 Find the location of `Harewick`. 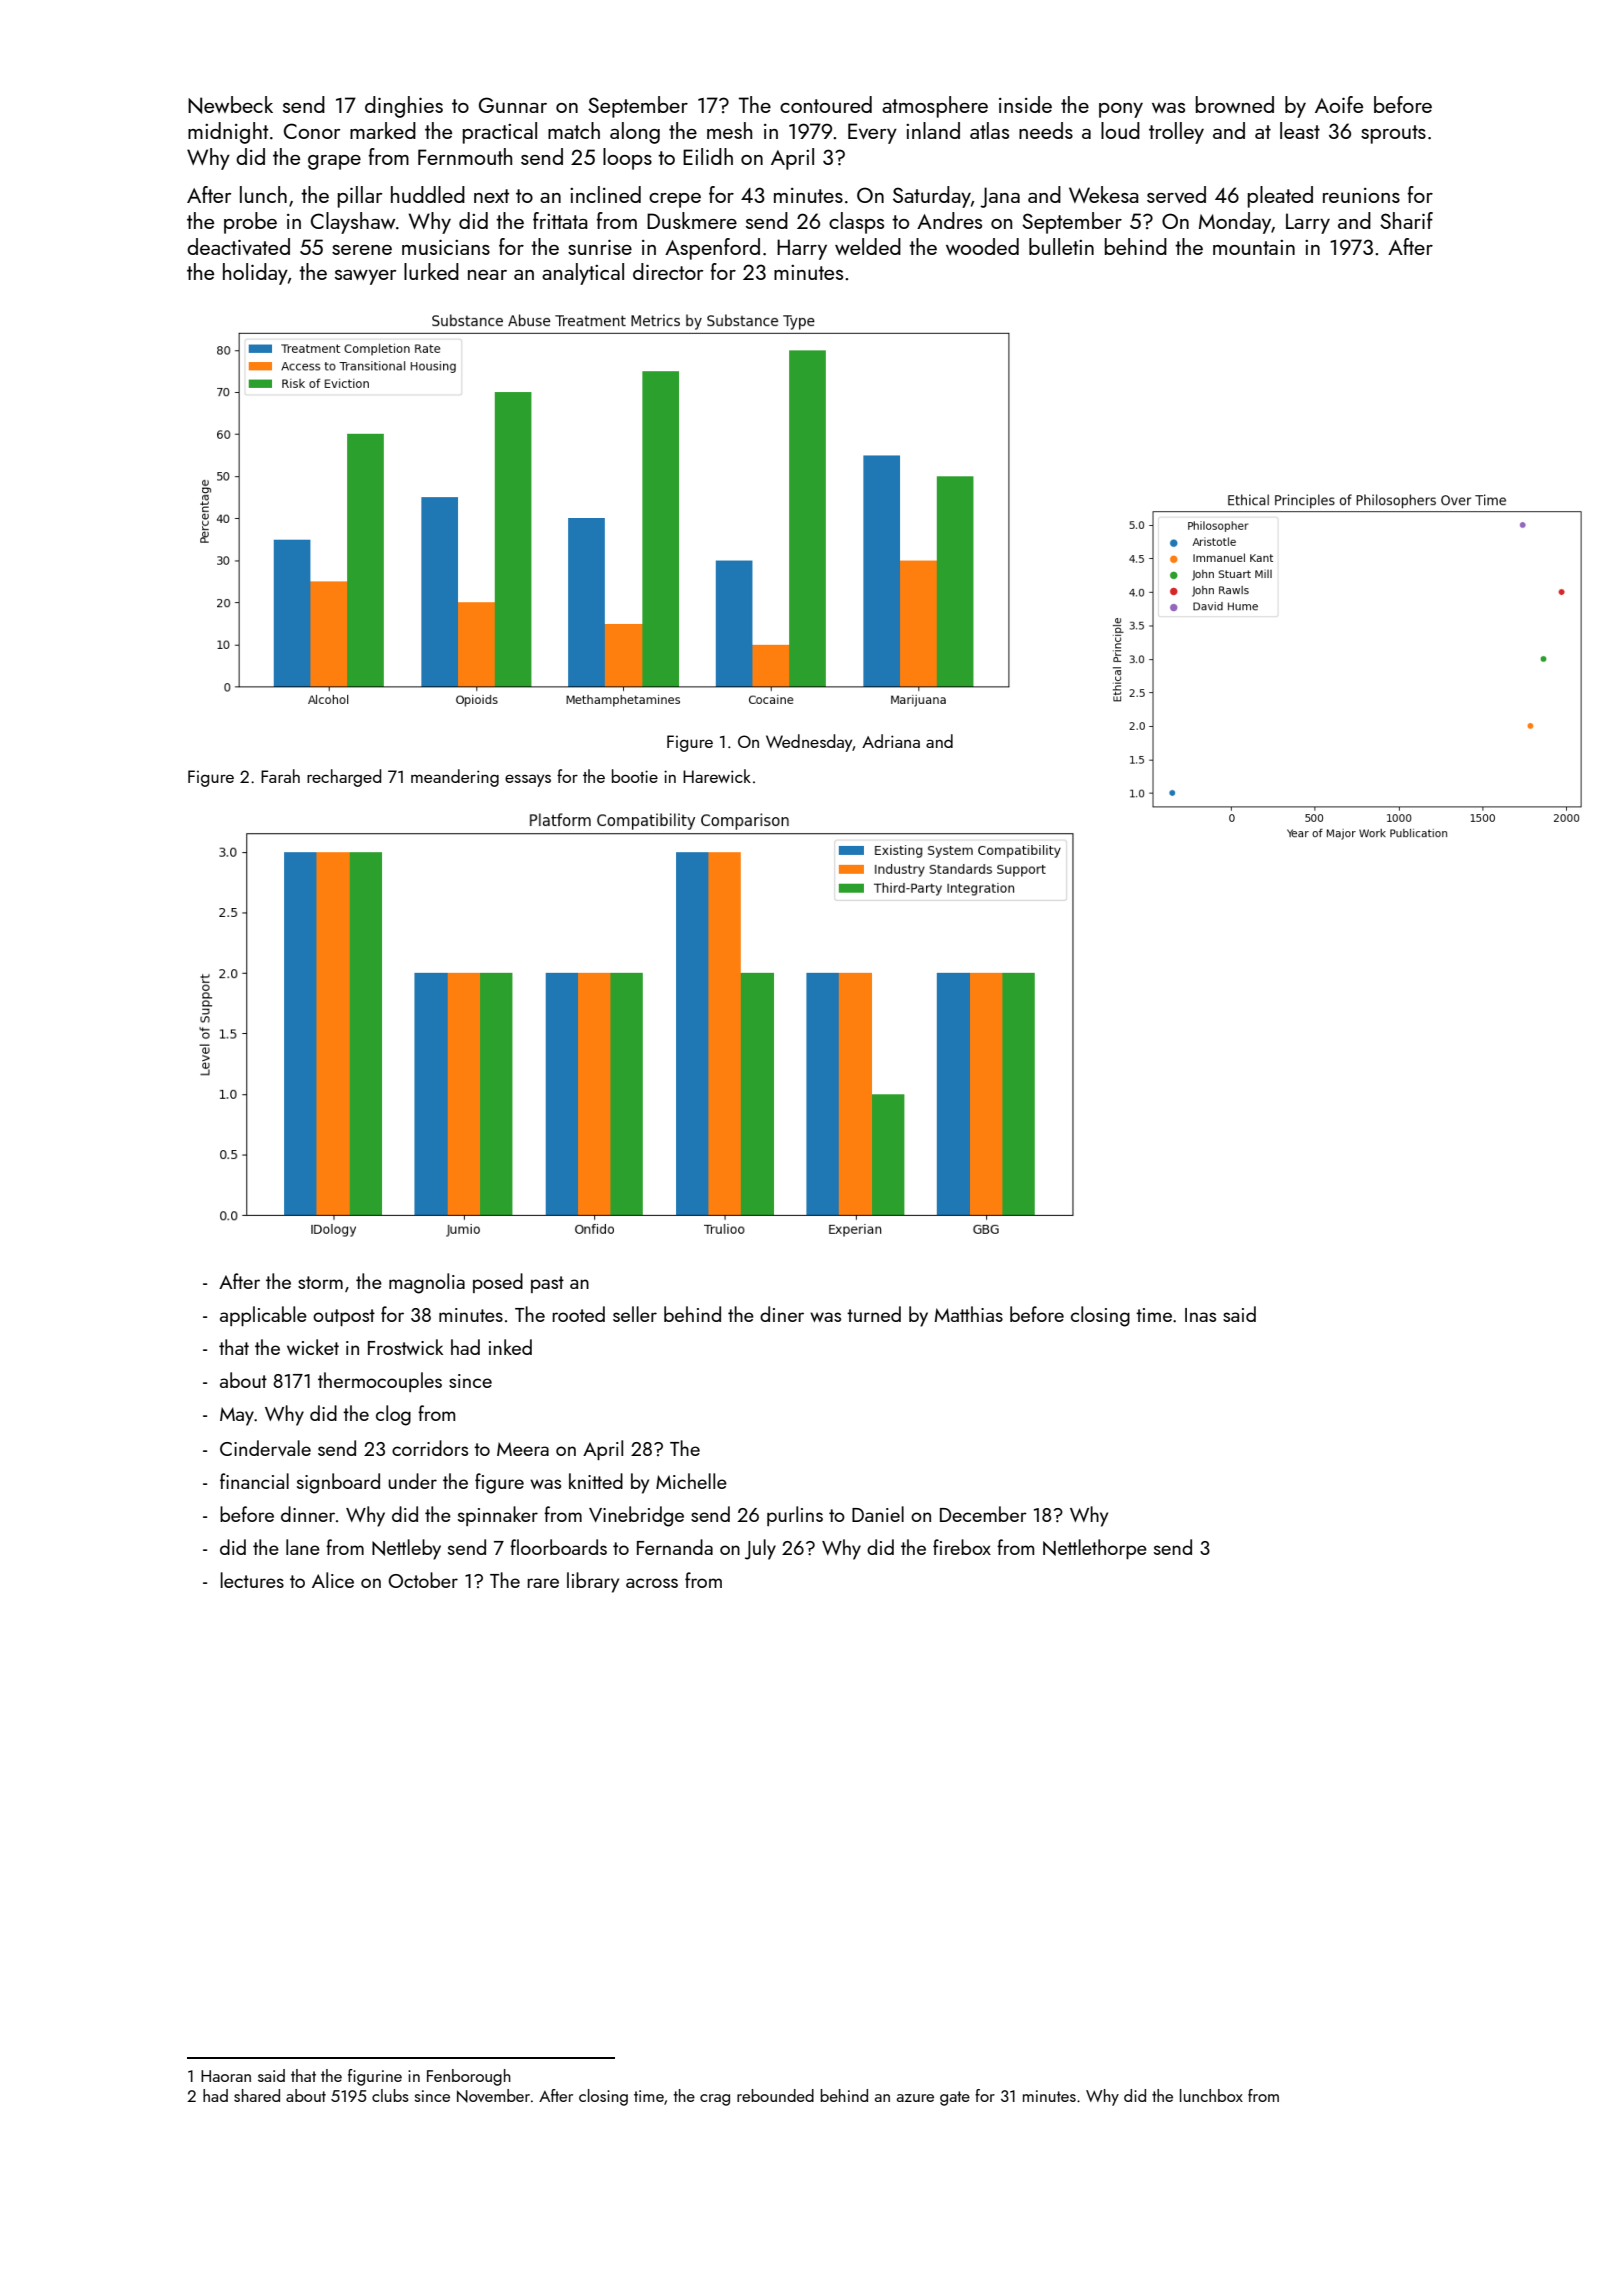

Harewick is located at coordinates (717, 776).
